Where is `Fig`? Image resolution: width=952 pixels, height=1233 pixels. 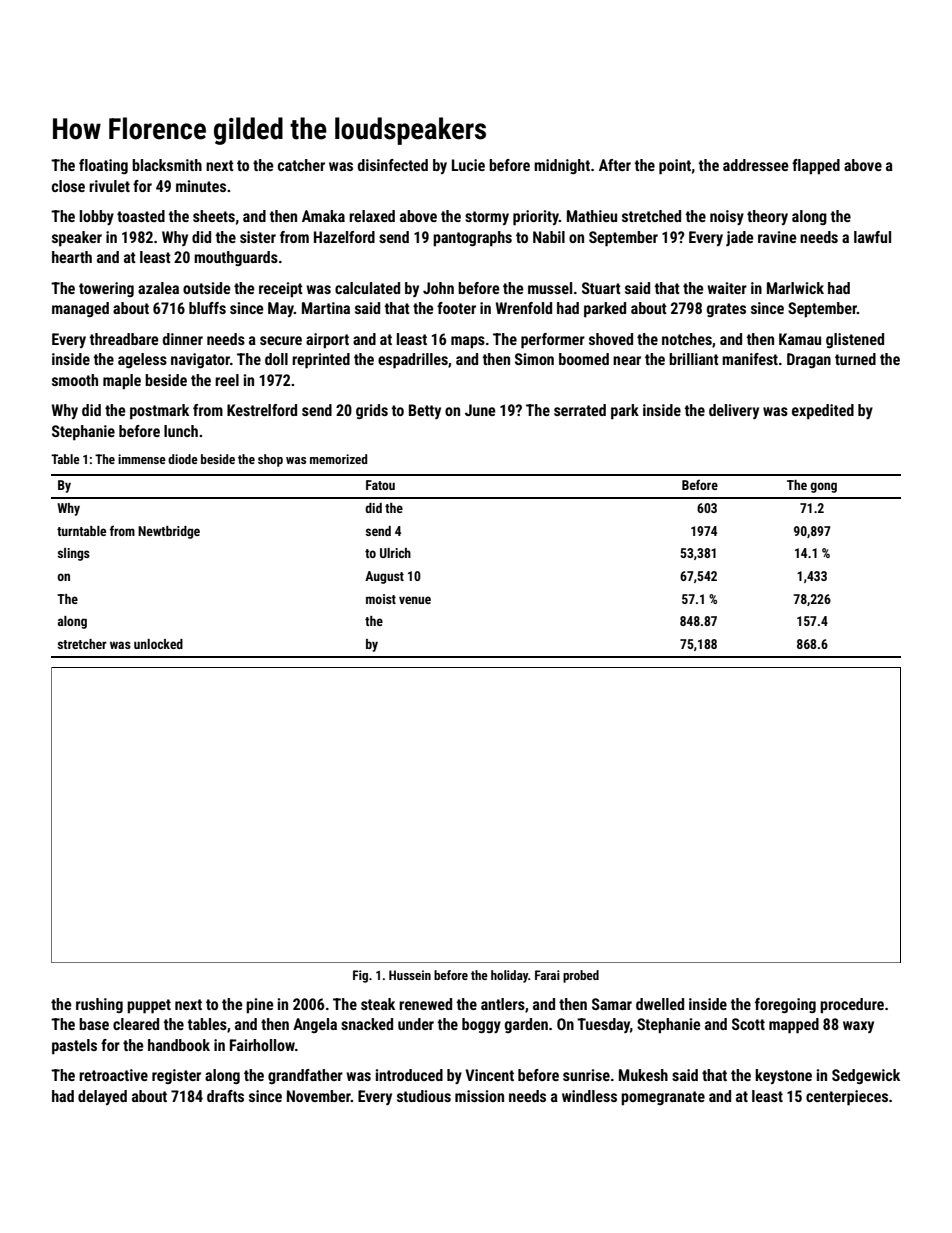
Fig is located at coordinates (360, 976).
